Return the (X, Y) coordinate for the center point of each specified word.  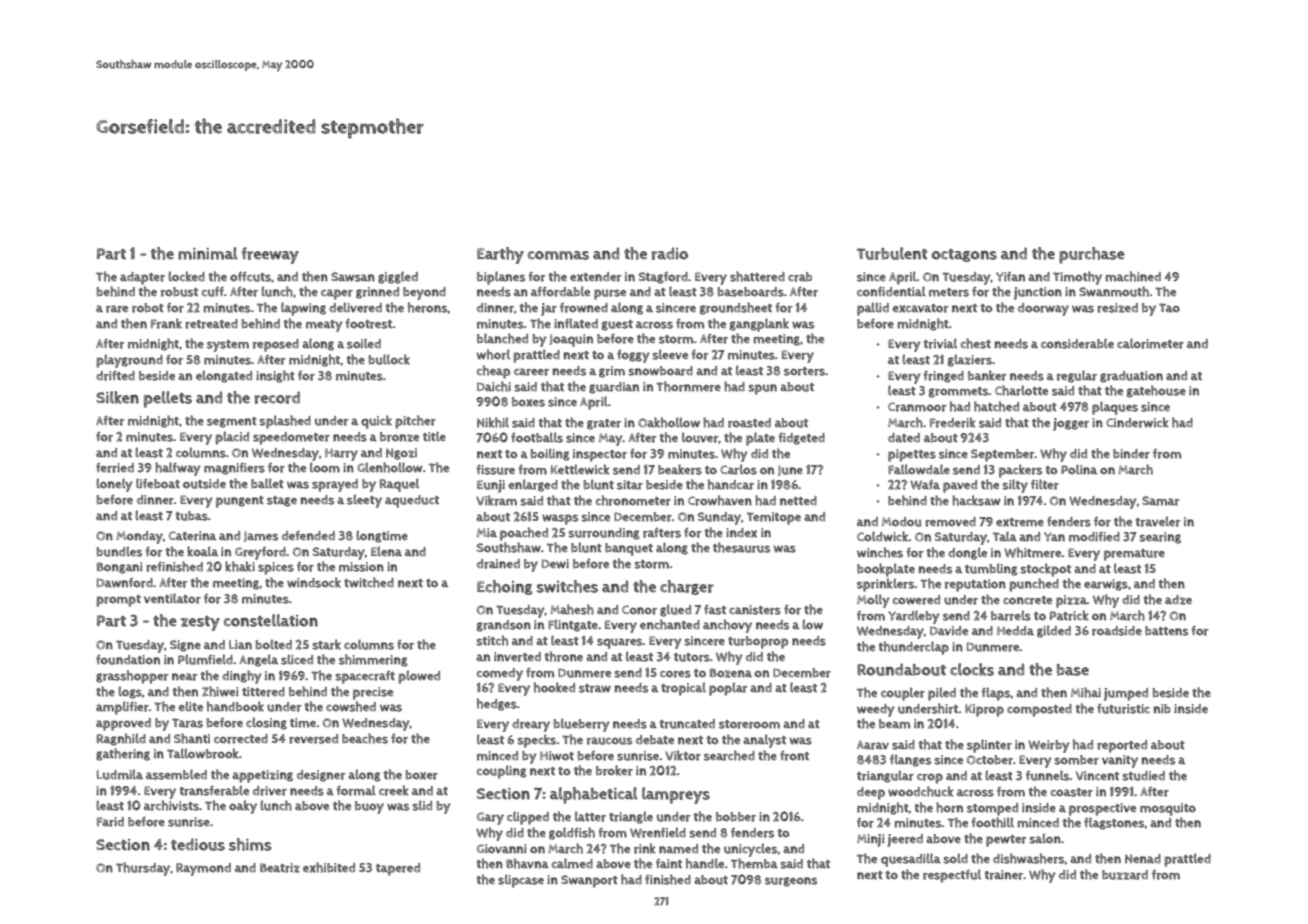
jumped (1126, 694)
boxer (421, 775)
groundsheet (736, 308)
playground (129, 361)
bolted (273, 644)
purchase (1092, 255)
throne (563, 656)
